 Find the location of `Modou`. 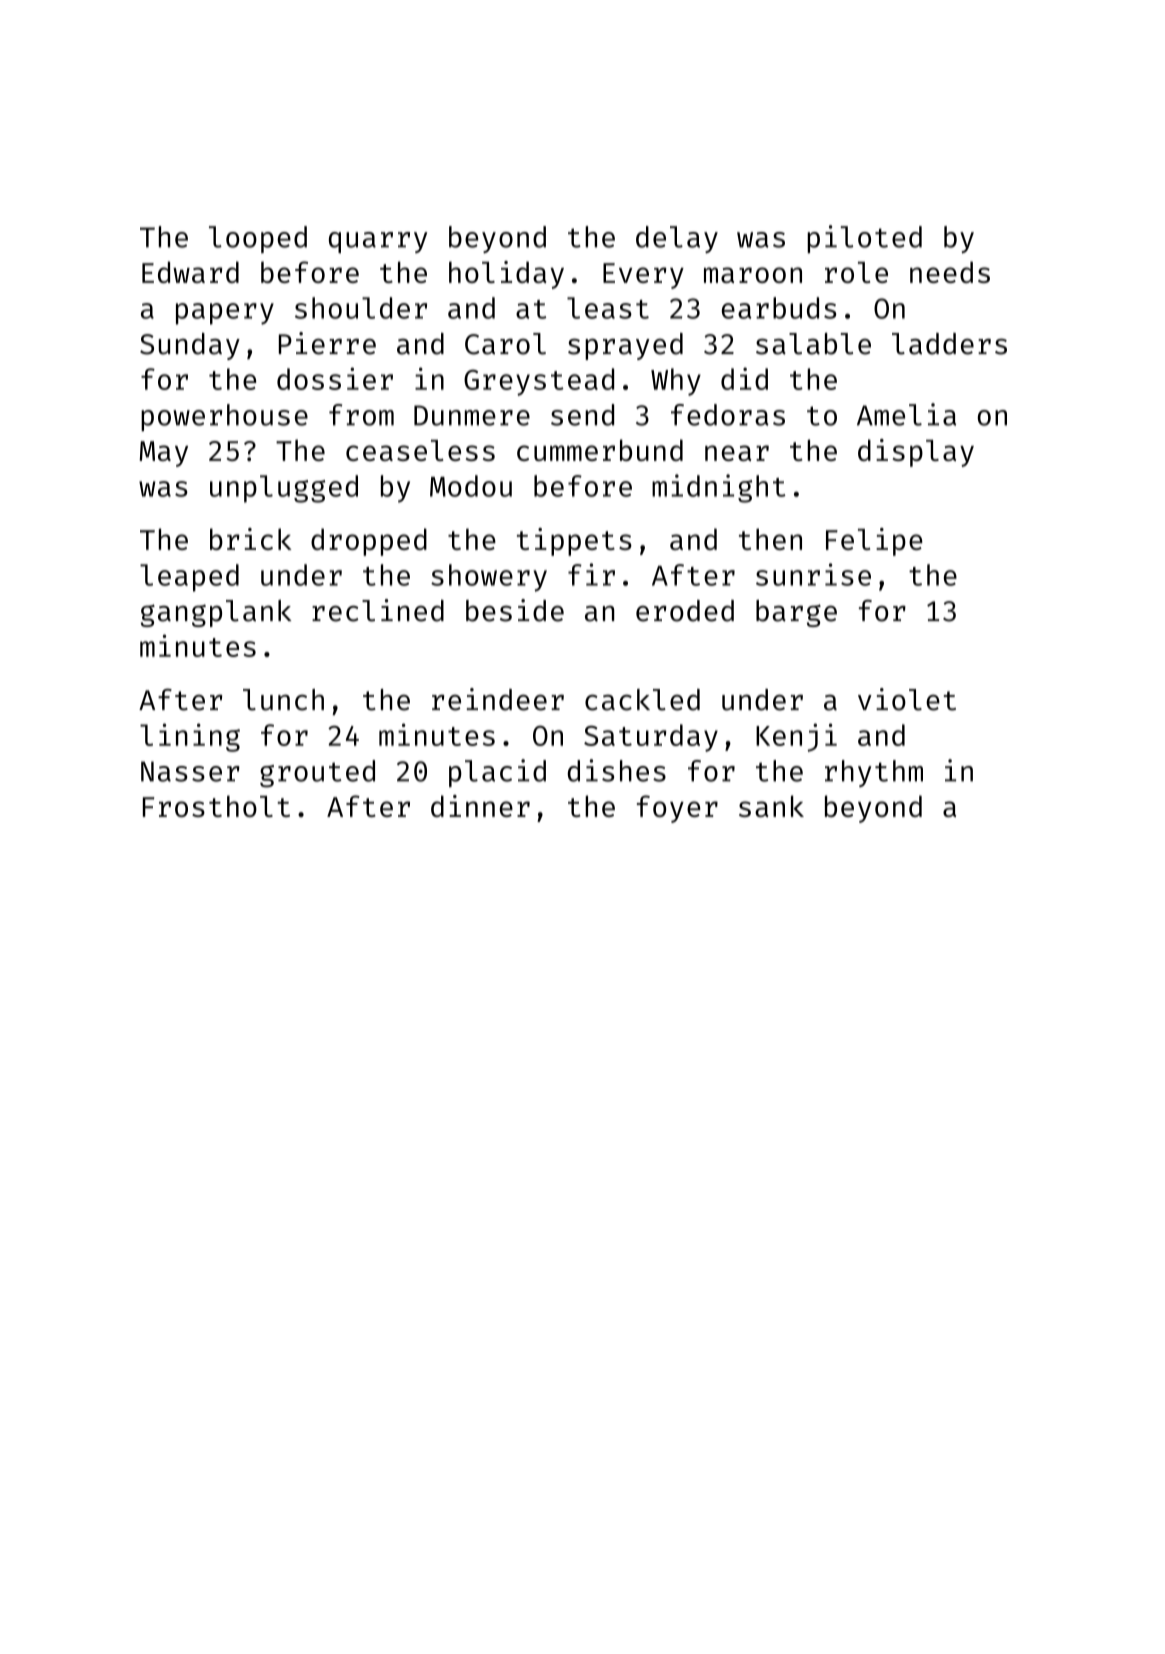

Modou is located at coordinates (471, 486).
